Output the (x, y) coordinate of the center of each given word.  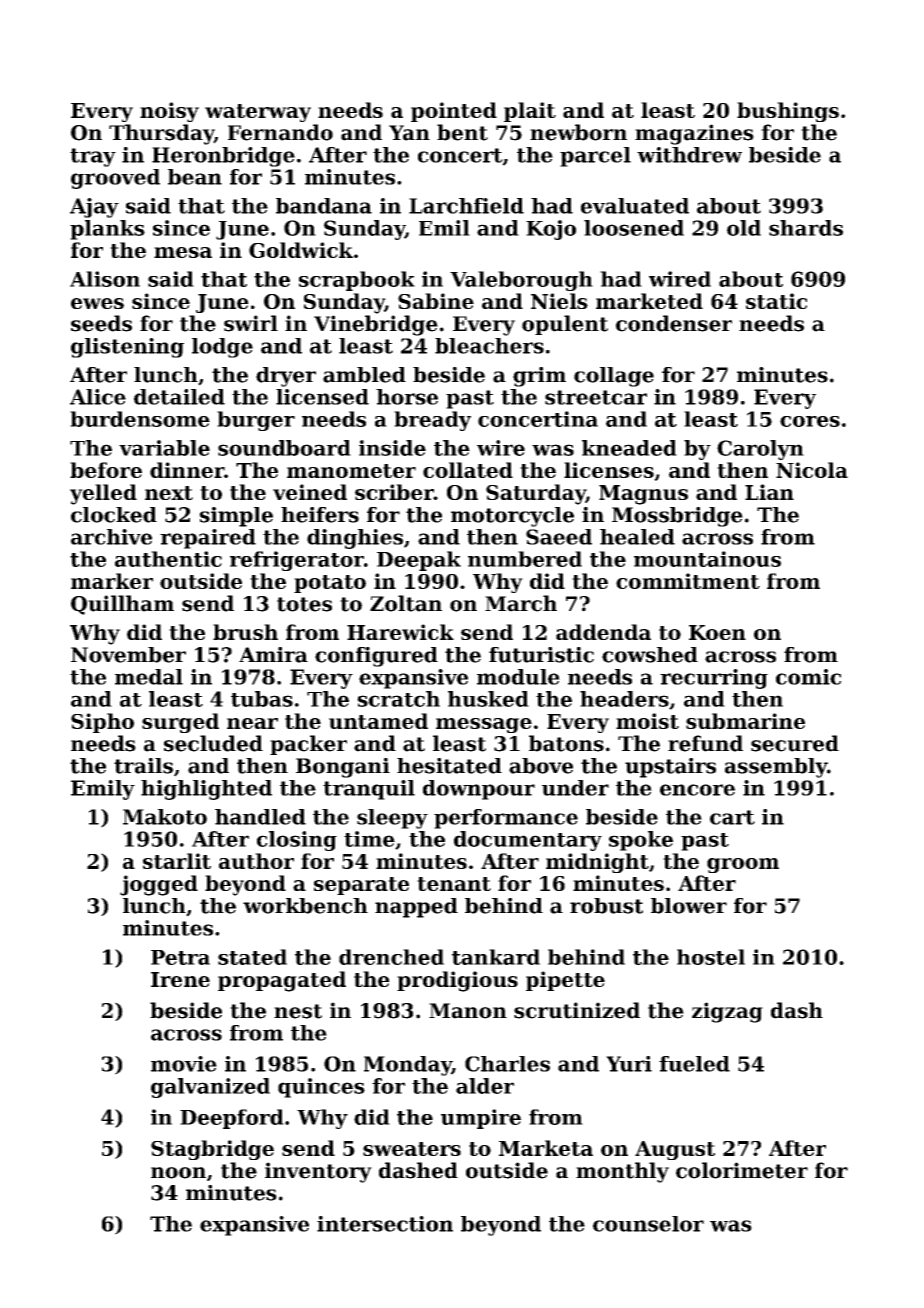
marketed (649, 301)
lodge (222, 348)
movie (184, 1064)
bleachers (489, 346)
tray (93, 157)
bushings (788, 112)
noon (178, 1173)
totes (304, 604)
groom (743, 865)
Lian (769, 492)
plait (530, 112)
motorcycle (512, 517)
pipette (565, 981)
